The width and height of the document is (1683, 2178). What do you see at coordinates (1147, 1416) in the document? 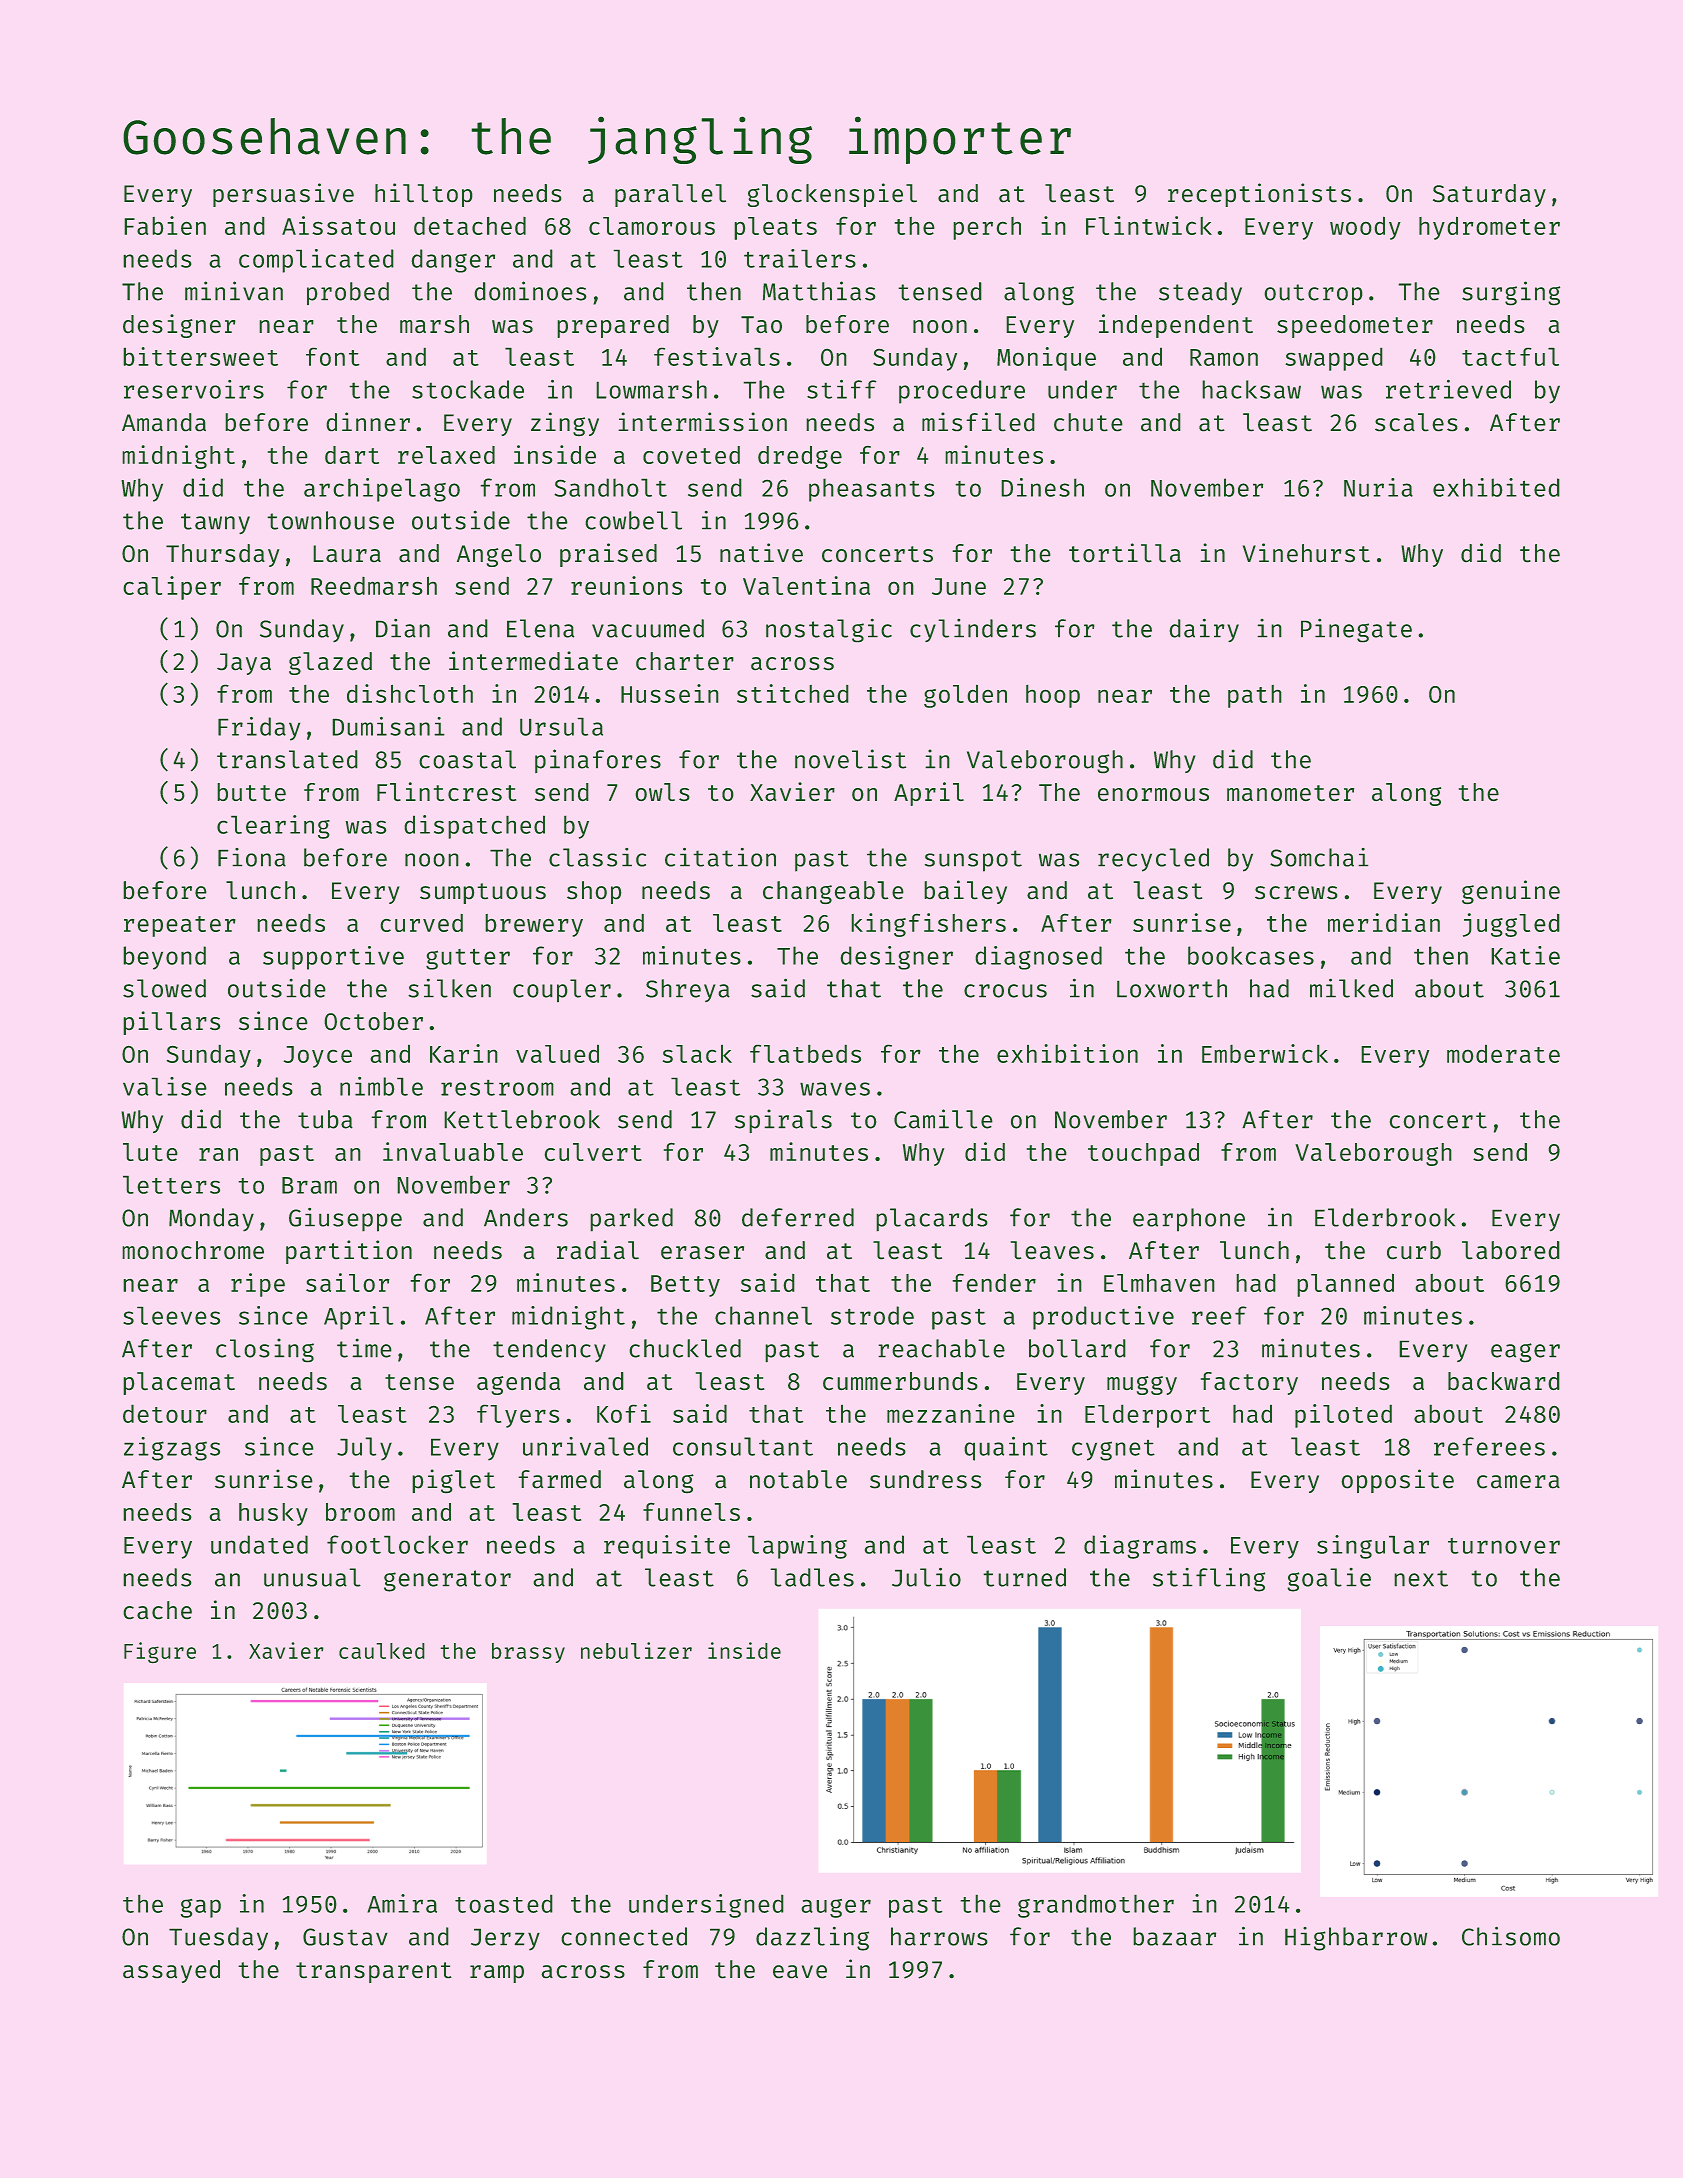
I see `Elderport` at bounding box center [1147, 1416].
